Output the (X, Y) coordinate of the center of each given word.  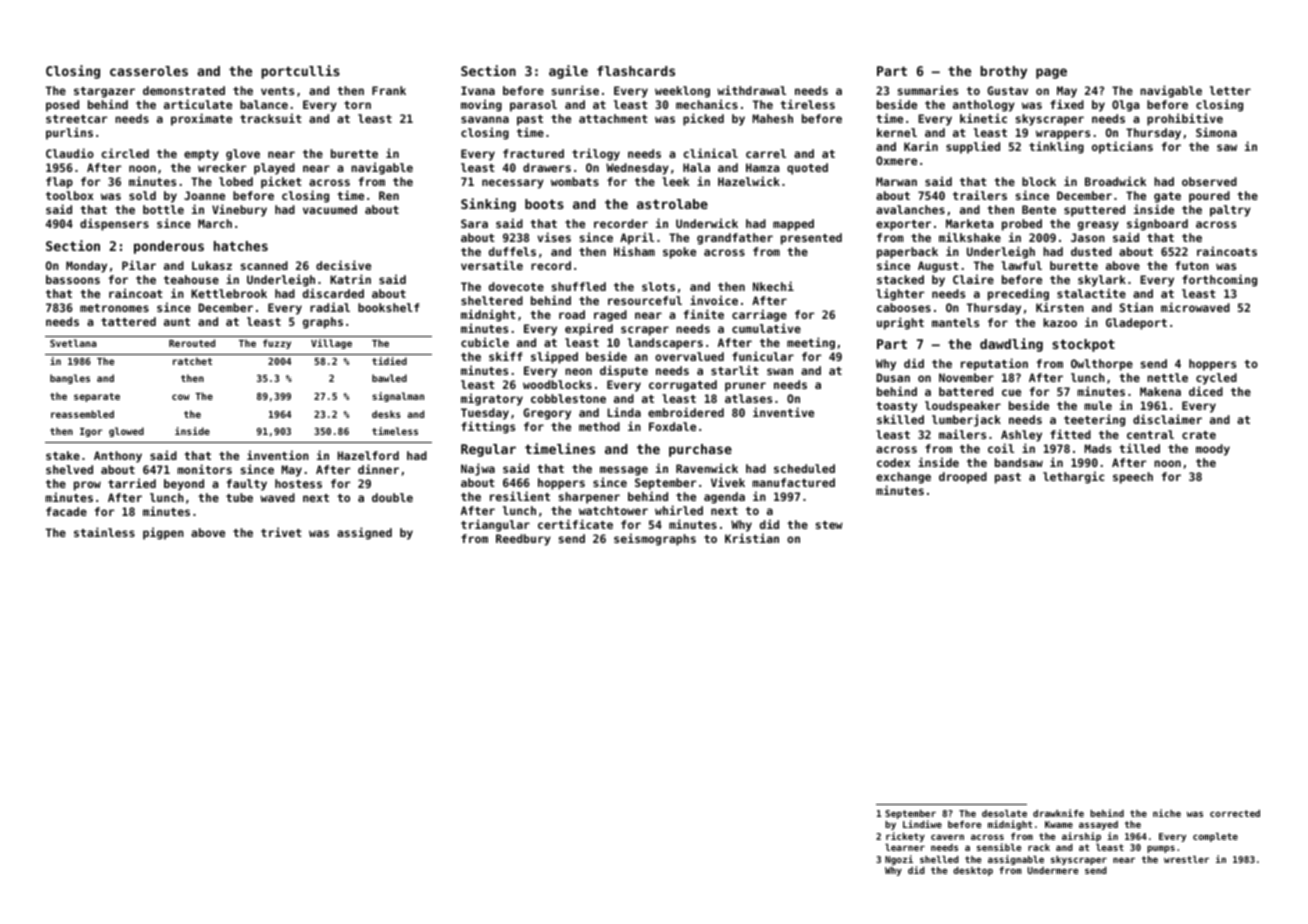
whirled (679, 510)
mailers (962, 434)
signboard (1157, 224)
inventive (783, 412)
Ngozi (899, 860)
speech (1133, 478)
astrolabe (672, 204)
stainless (104, 532)
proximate (201, 119)
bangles (70, 379)
